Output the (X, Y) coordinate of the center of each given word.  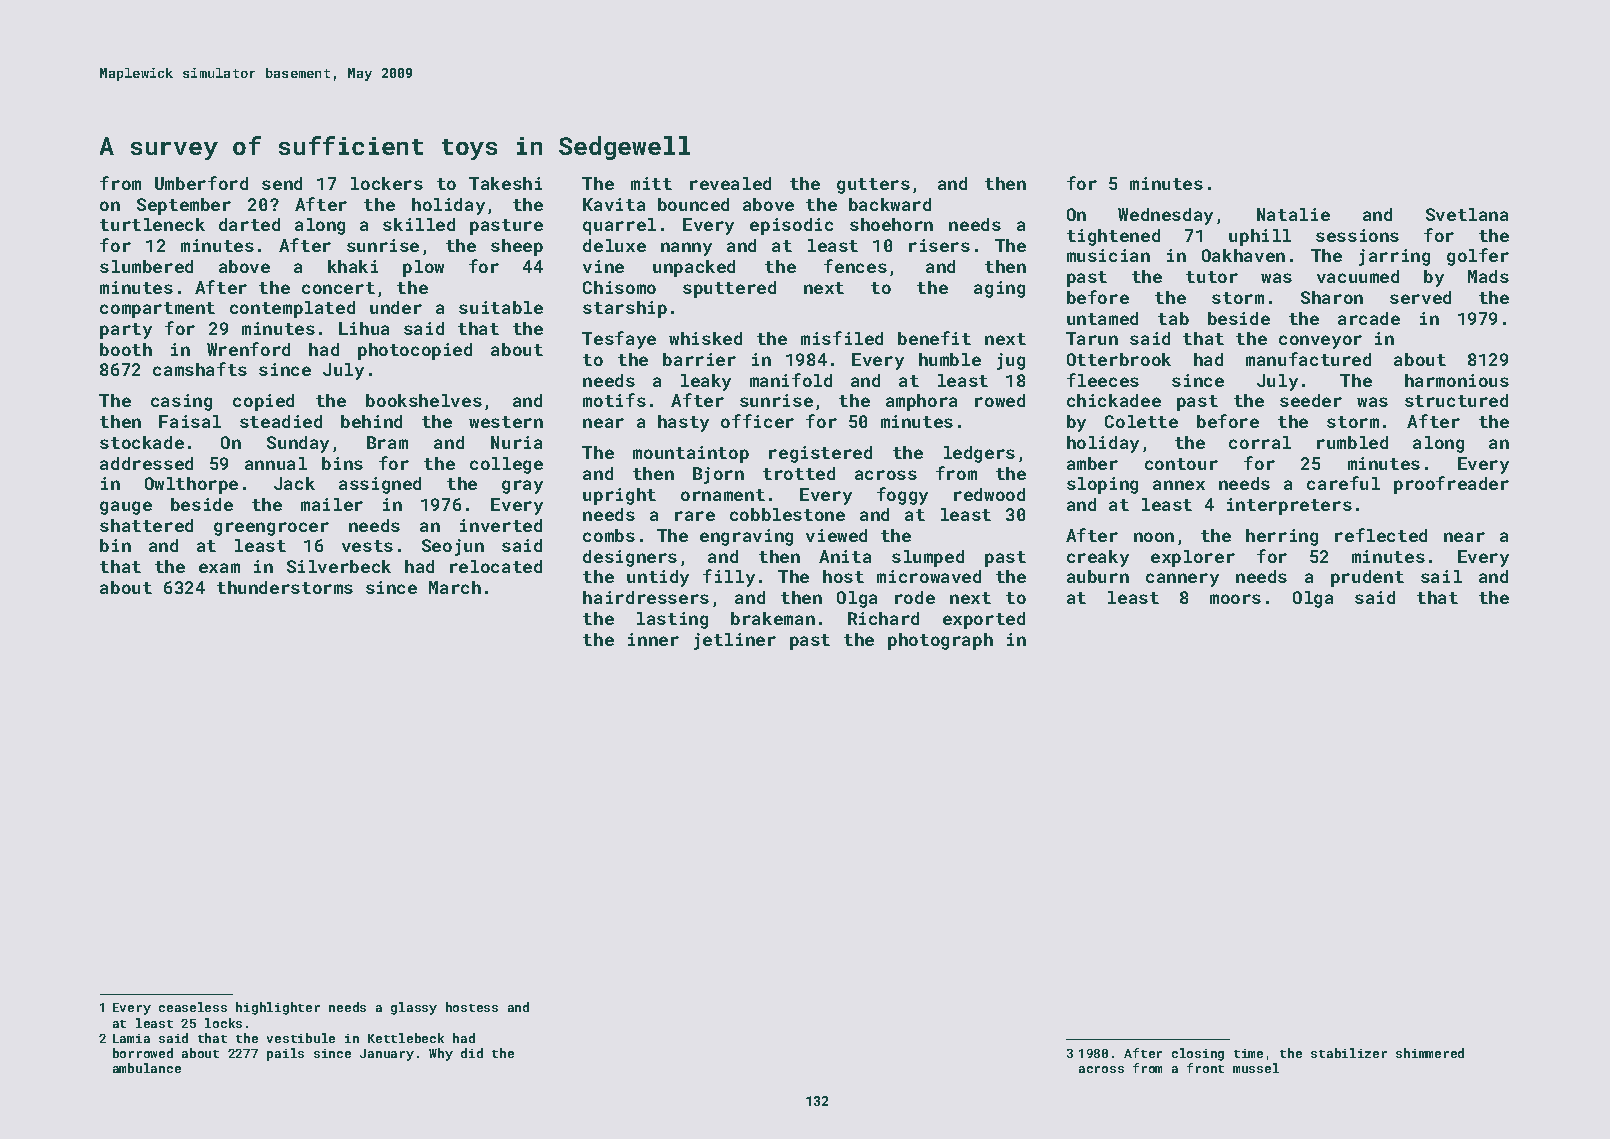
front (1205, 1068)
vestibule (301, 1038)
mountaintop (691, 454)
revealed (730, 183)
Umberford (201, 183)
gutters (873, 186)
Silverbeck (339, 566)
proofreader (1451, 485)
